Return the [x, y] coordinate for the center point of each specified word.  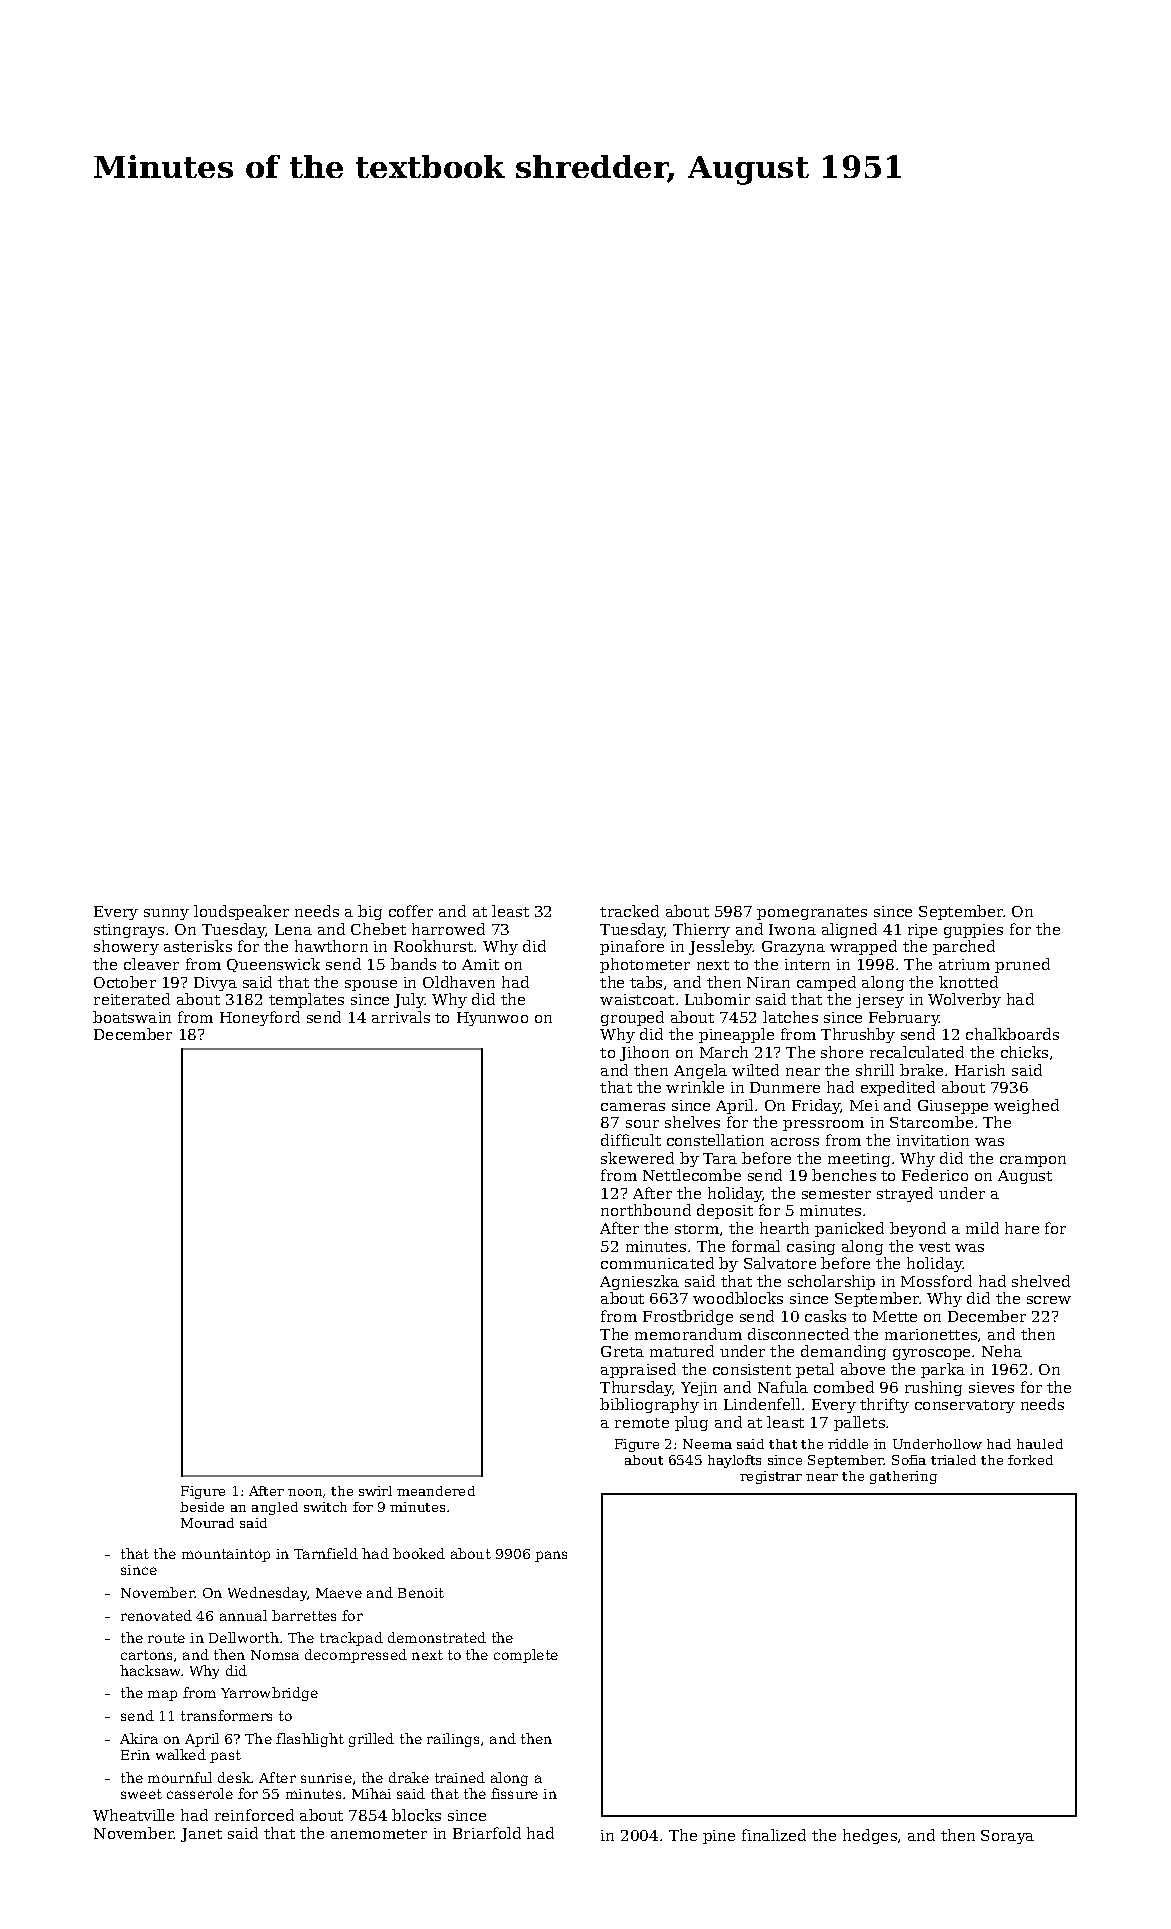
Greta [622, 1351]
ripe [922, 931]
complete [526, 1656]
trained [460, 1777]
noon [305, 1492]
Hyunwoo [492, 1019]
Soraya [1007, 1837]
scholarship [831, 1282]
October [125, 982]
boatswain [132, 1017]
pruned [1022, 965]
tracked [629, 911]
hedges [870, 1836]
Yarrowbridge [269, 1694]
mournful [180, 1777]
